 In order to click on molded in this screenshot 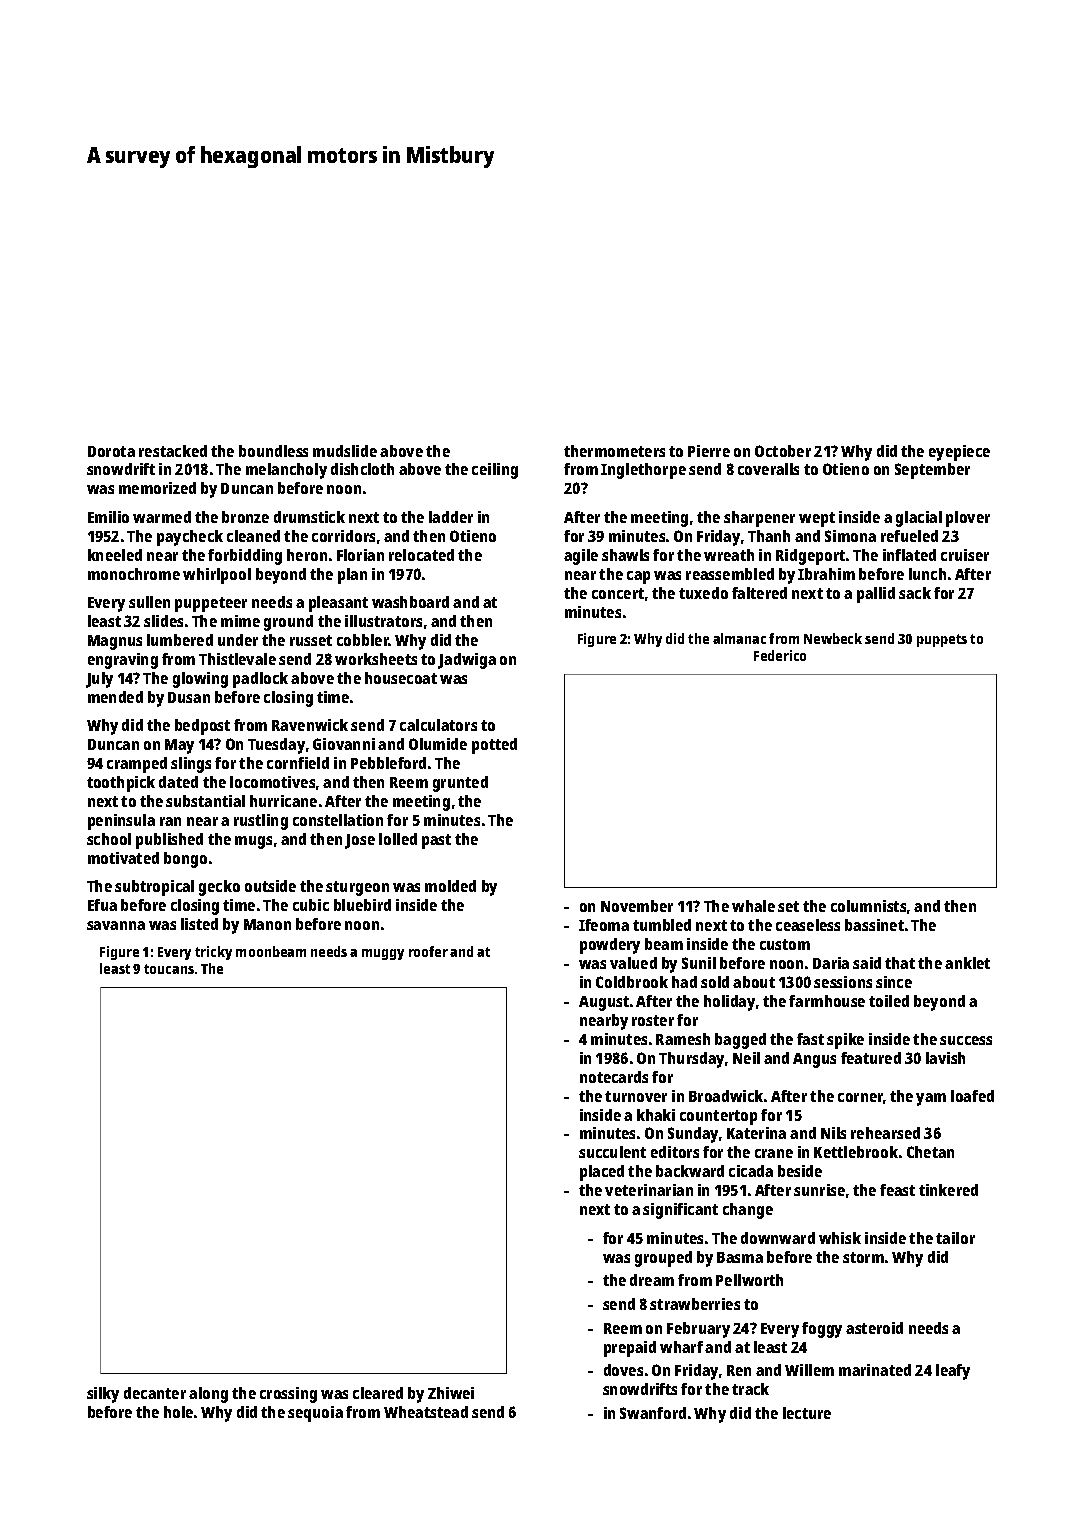, I will do `click(450, 886)`.
